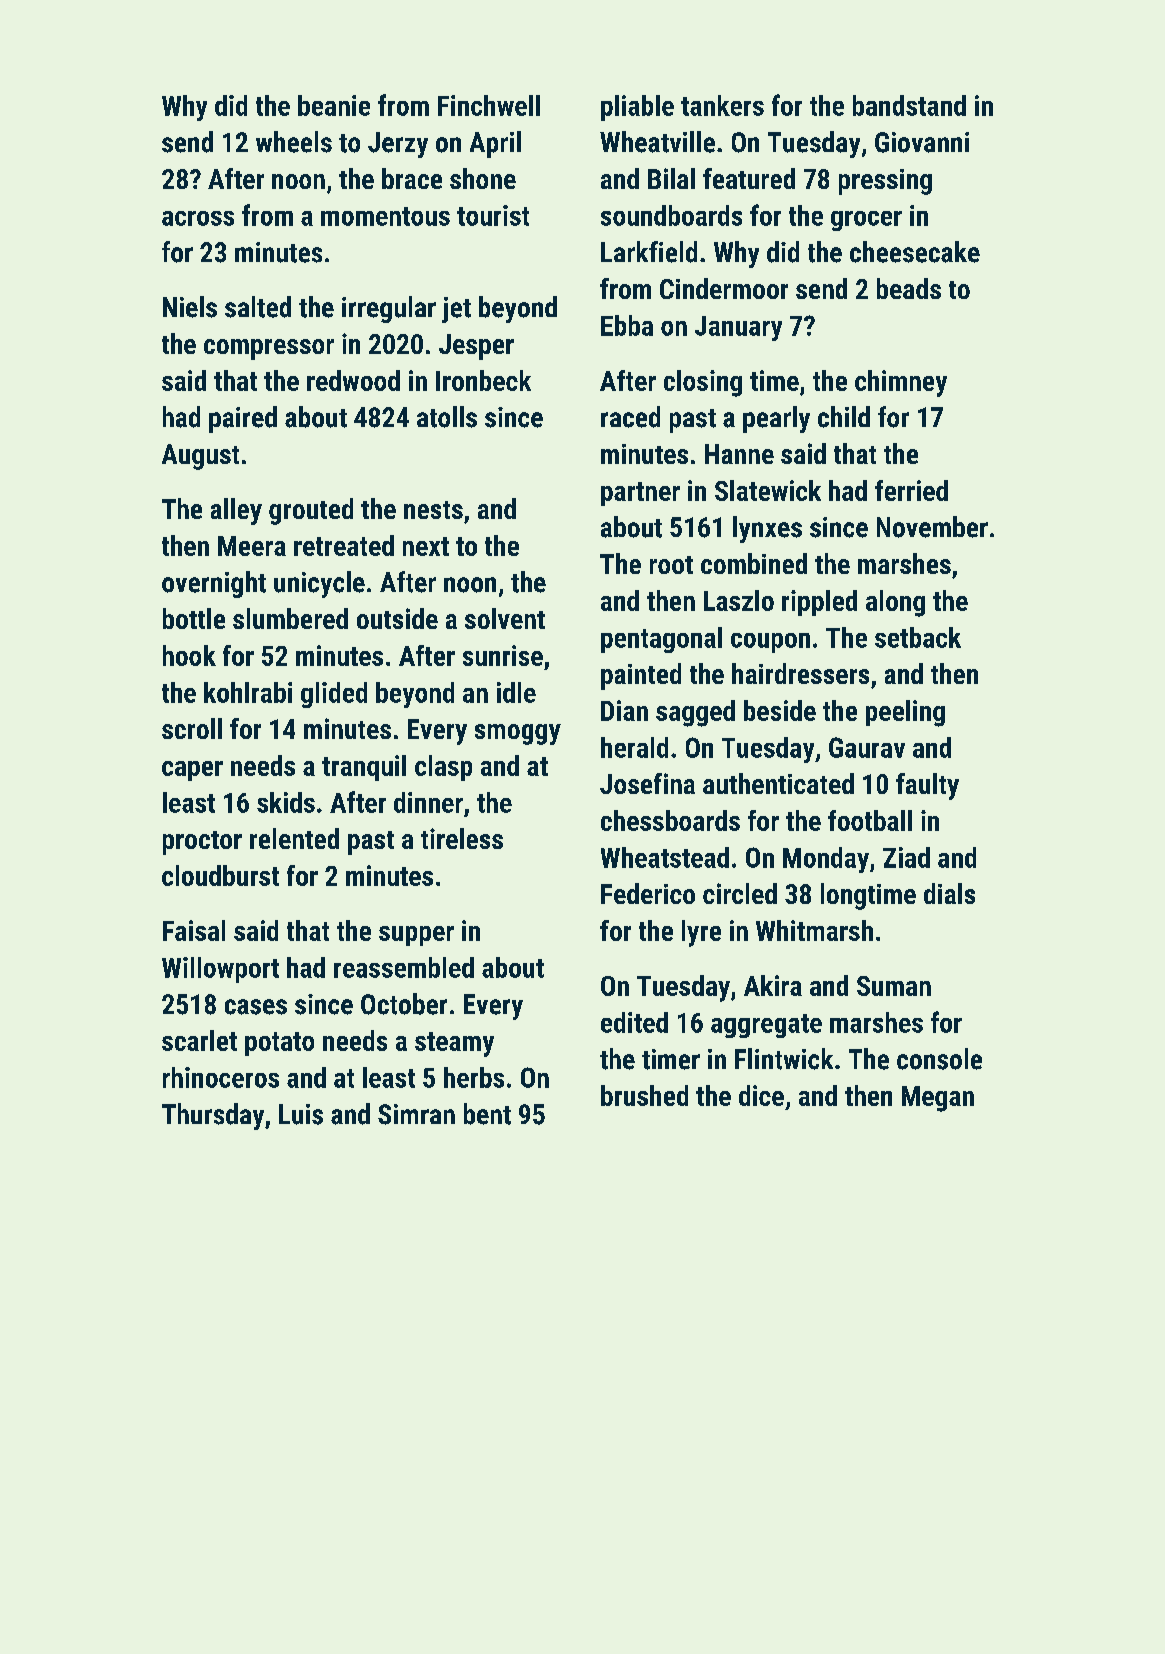 This screenshot has height=1654, width=1165. I want to click on slumbered, so click(290, 618).
